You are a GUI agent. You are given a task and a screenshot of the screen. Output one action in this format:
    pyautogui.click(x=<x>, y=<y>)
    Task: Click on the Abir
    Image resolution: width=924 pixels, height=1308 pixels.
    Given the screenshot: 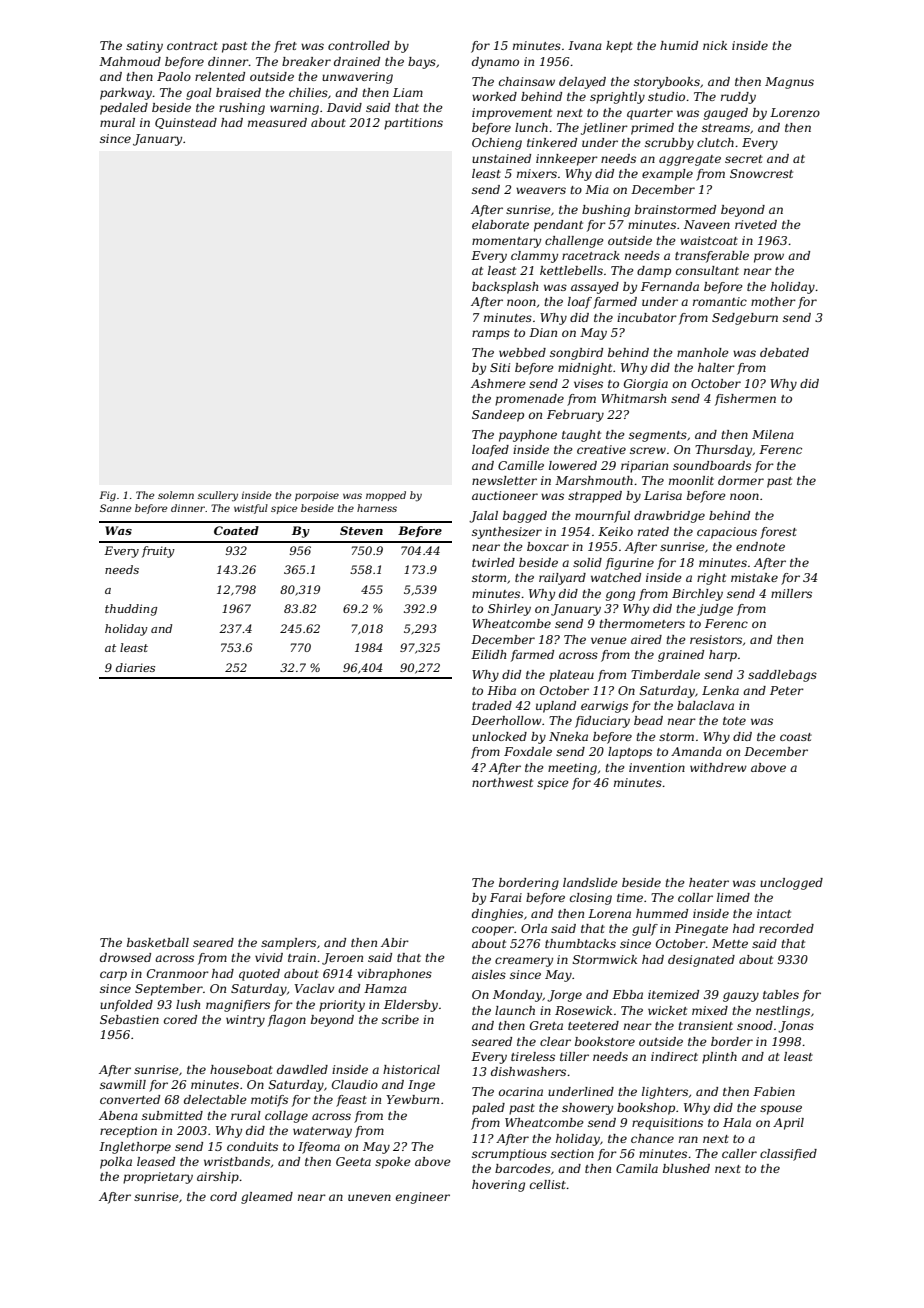 What is the action you would take?
    pyautogui.click(x=395, y=942)
